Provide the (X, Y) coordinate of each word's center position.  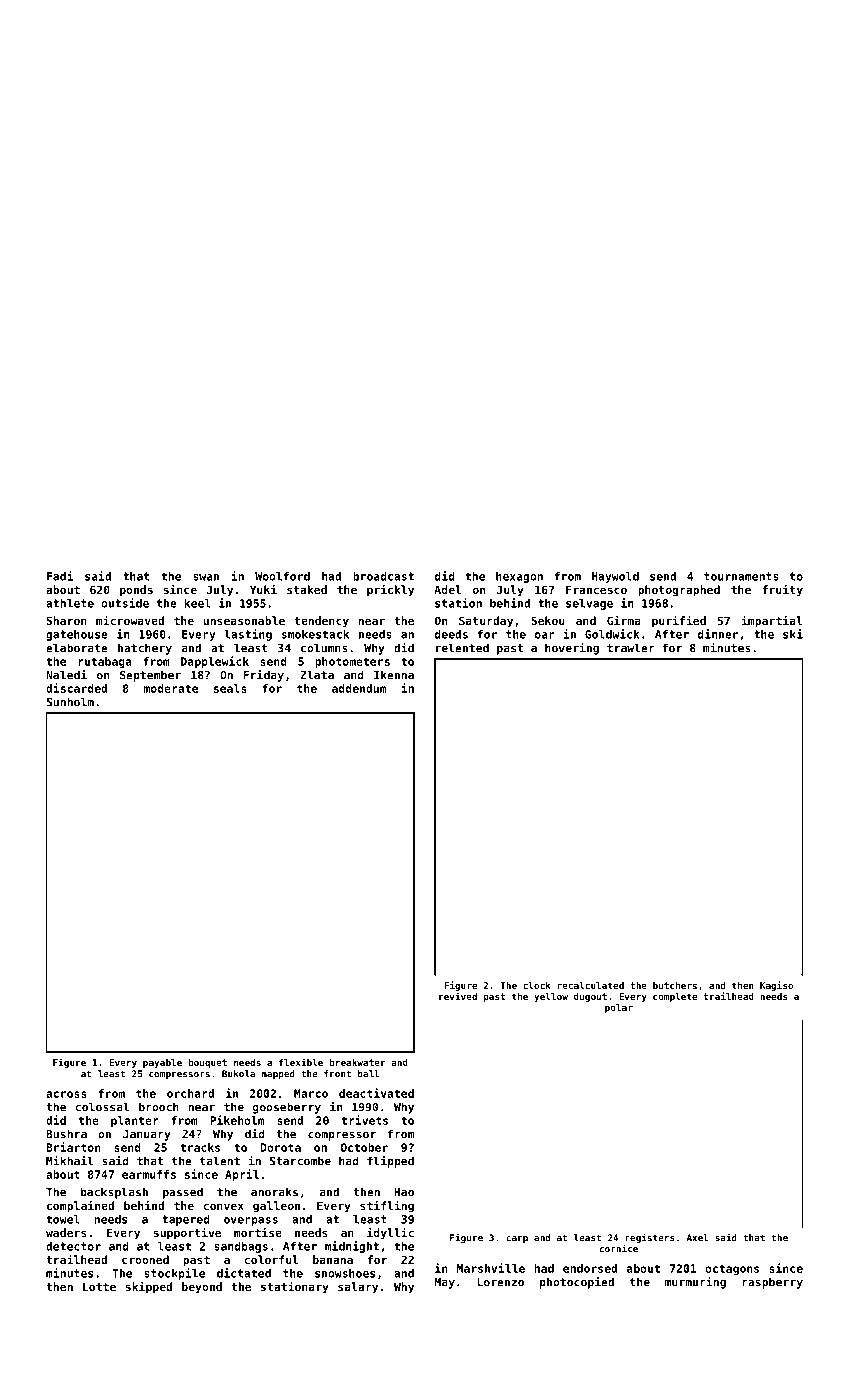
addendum (359, 688)
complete (675, 997)
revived (458, 996)
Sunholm (70, 702)
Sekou (547, 620)
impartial (772, 621)
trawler (631, 648)
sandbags (241, 1247)
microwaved (130, 620)
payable (162, 1063)
